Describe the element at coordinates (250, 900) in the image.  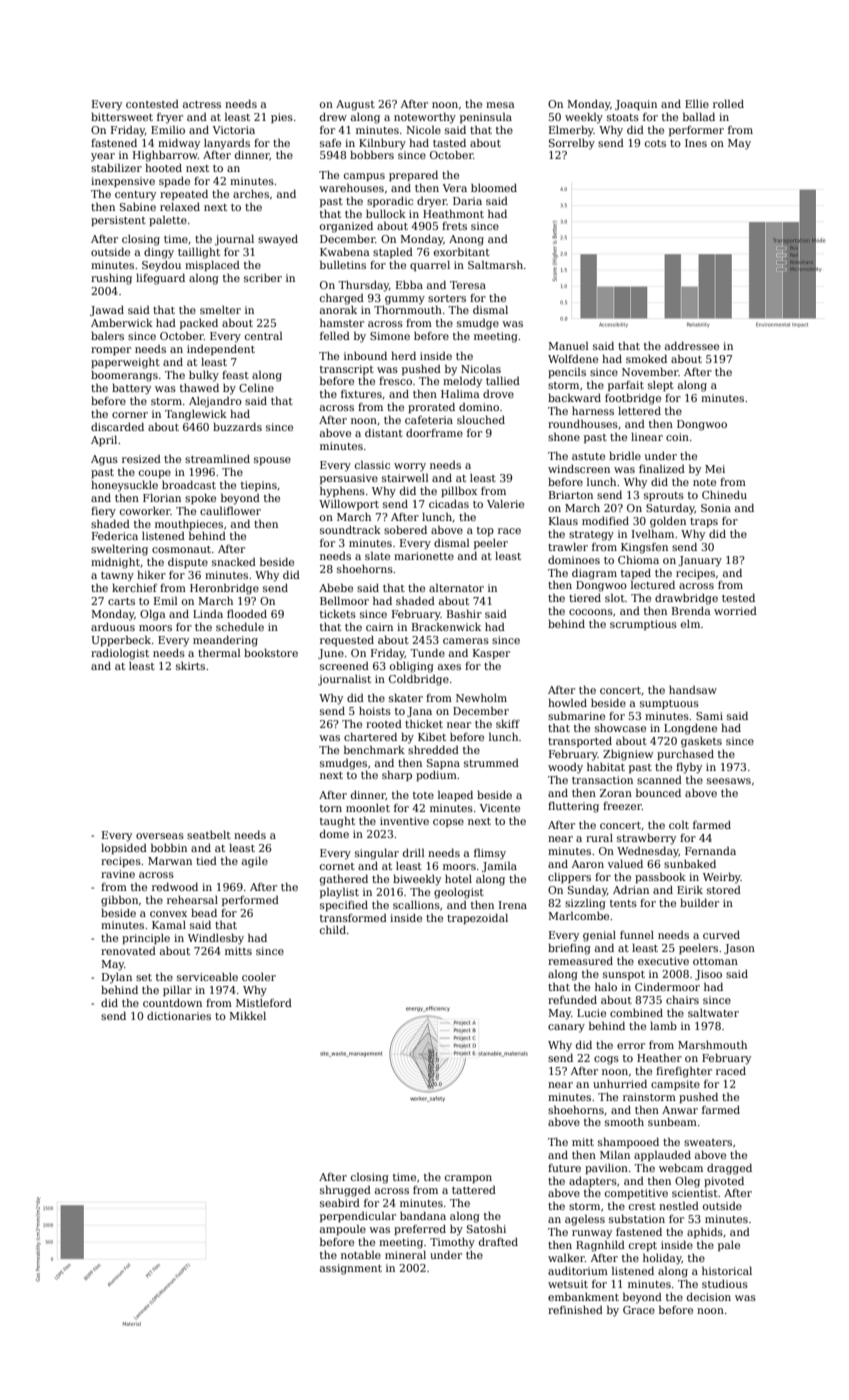
I see `performed` at that location.
